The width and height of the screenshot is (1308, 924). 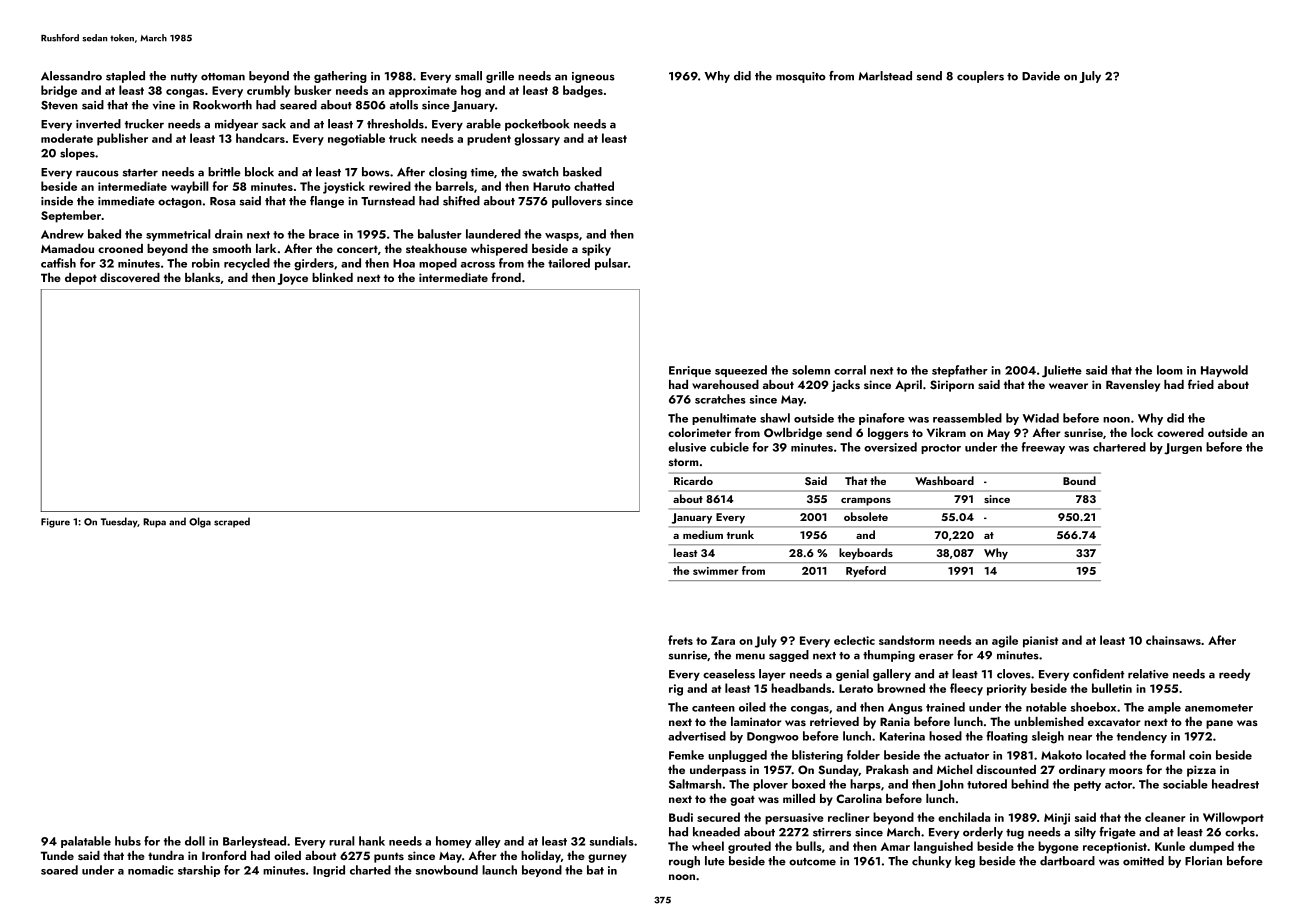 What do you see at coordinates (749, 847) in the screenshot?
I see `grouted` at bounding box center [749, 847].
